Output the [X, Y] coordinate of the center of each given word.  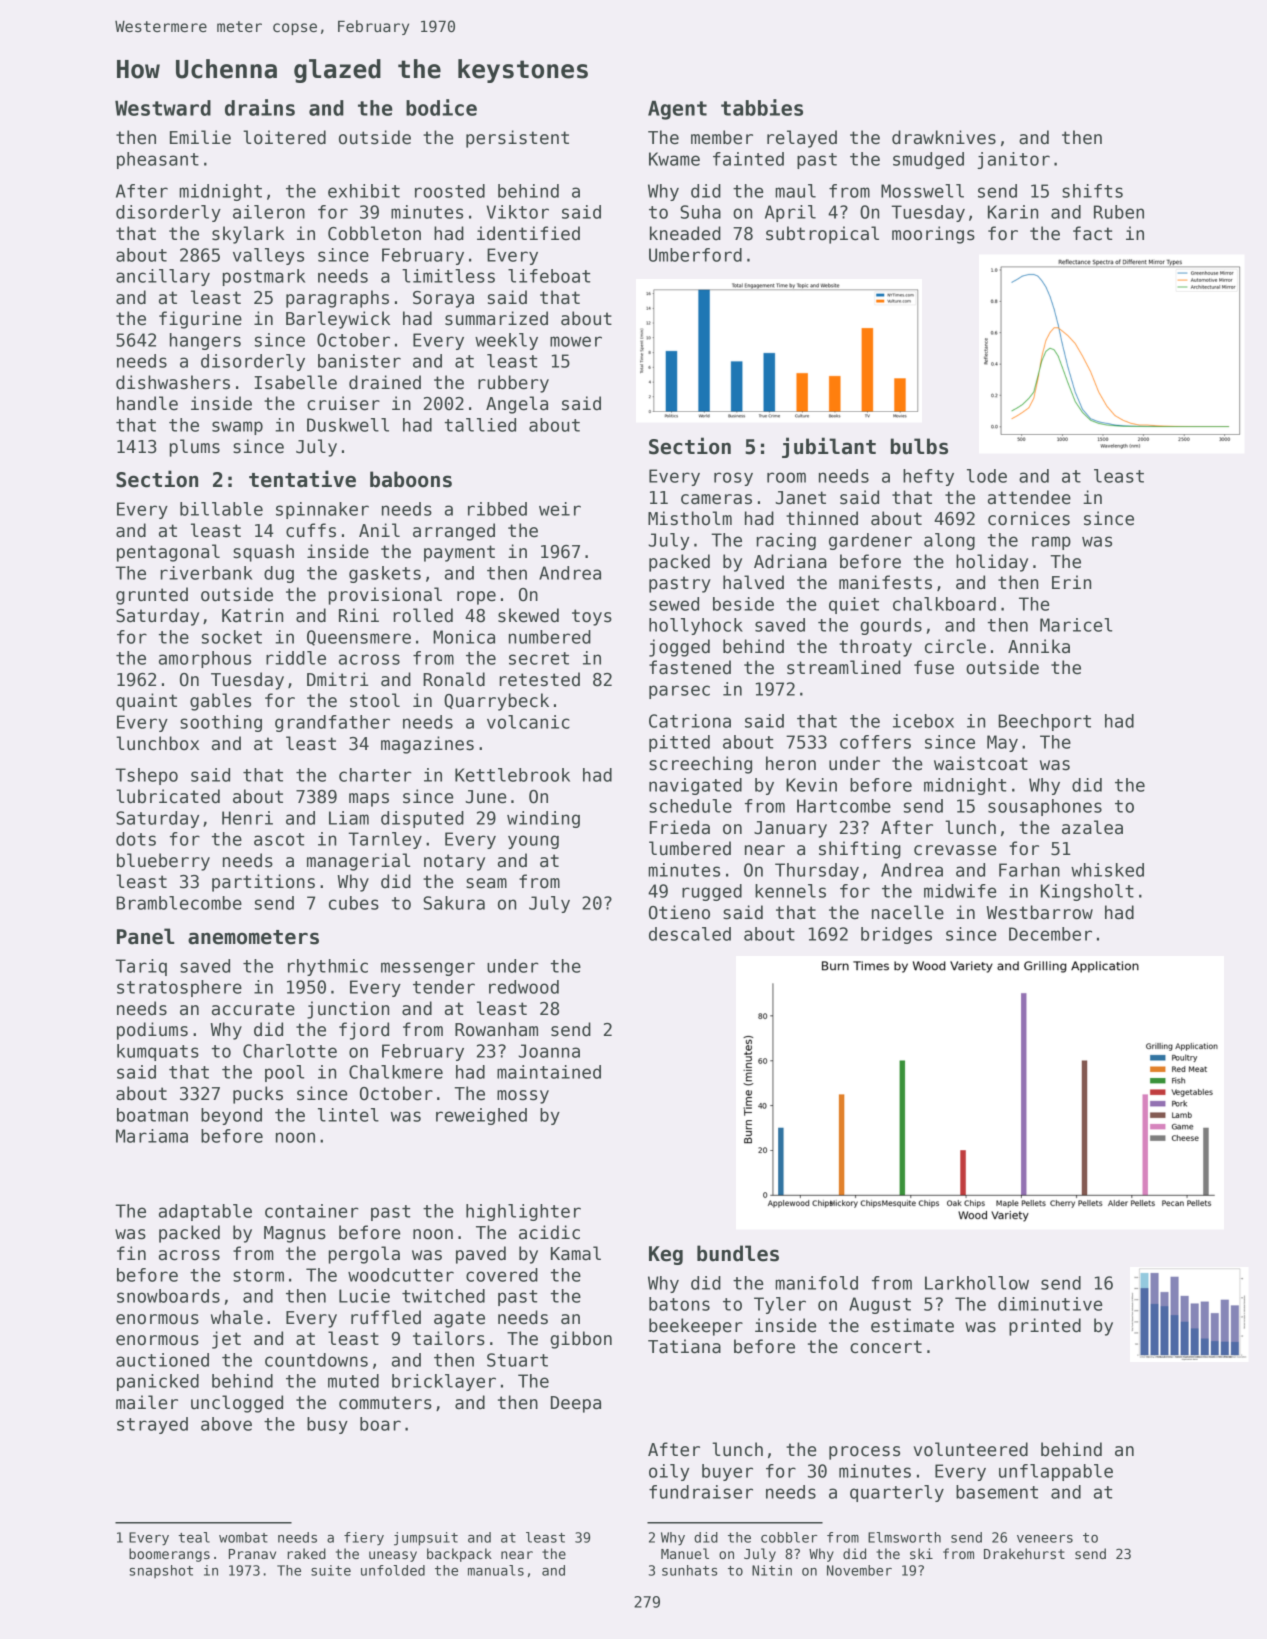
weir [560, 509]
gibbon [581, 1340]
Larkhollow [977, 1283]
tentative [302, 479]
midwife [960, 891]
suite [331, 1570]
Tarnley [385, 840]
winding [543, 819]
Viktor [517, 212]
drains [260, 107]
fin [131, 1253]
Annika [1039, 646]
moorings [933, 235]
